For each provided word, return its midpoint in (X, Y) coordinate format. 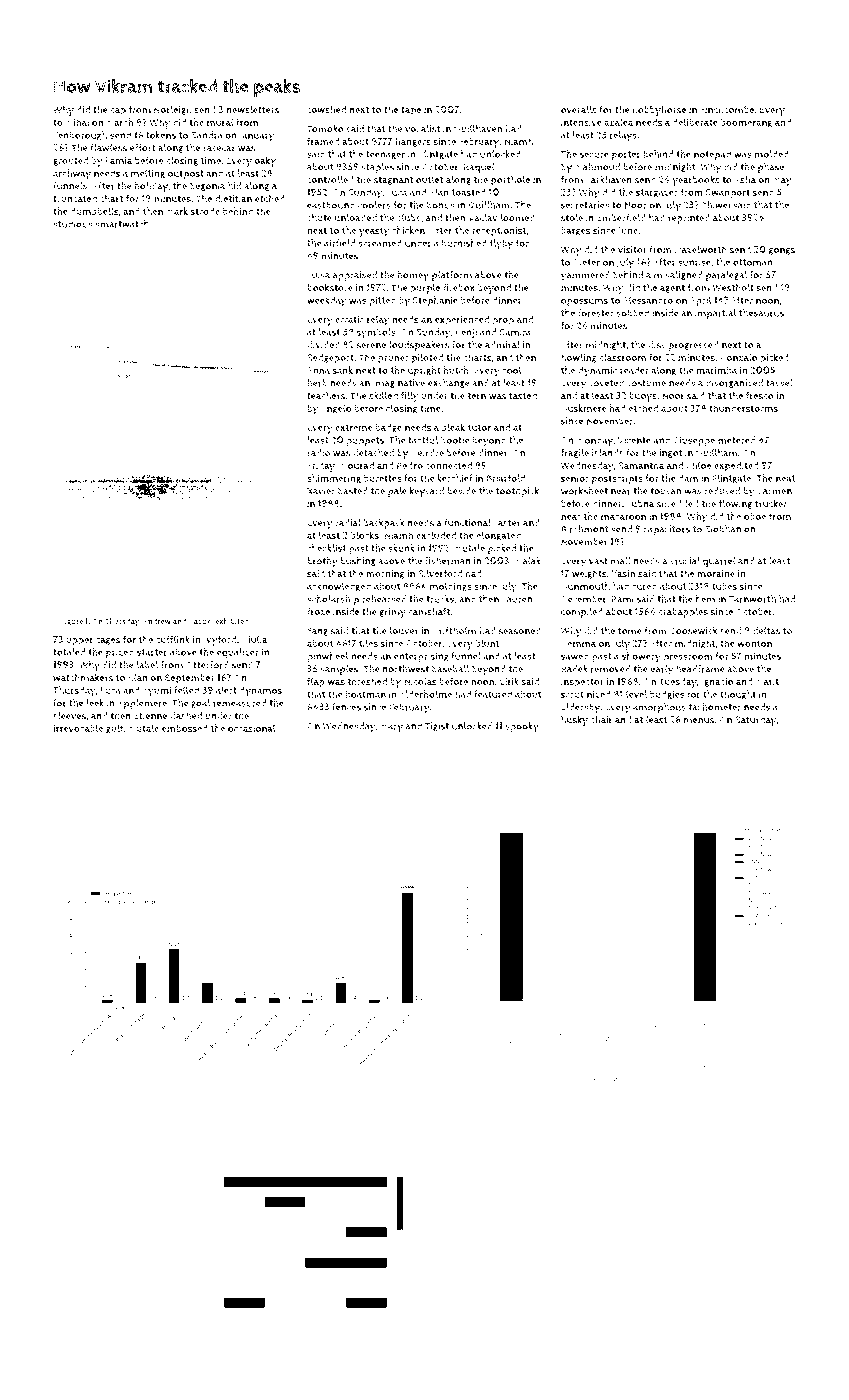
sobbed (632, 313)
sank (342, 370)
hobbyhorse (659, 110)
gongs (782, 251)
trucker (771, 503)
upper (79, 642)
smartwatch (122, 224)
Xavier (321, 491)
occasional (252, 728)
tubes (724, 586)
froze (318, 611)
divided (323, 345)
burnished (464, 243)
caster (507, 523)
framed (323, 141)
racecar (219, 149)
